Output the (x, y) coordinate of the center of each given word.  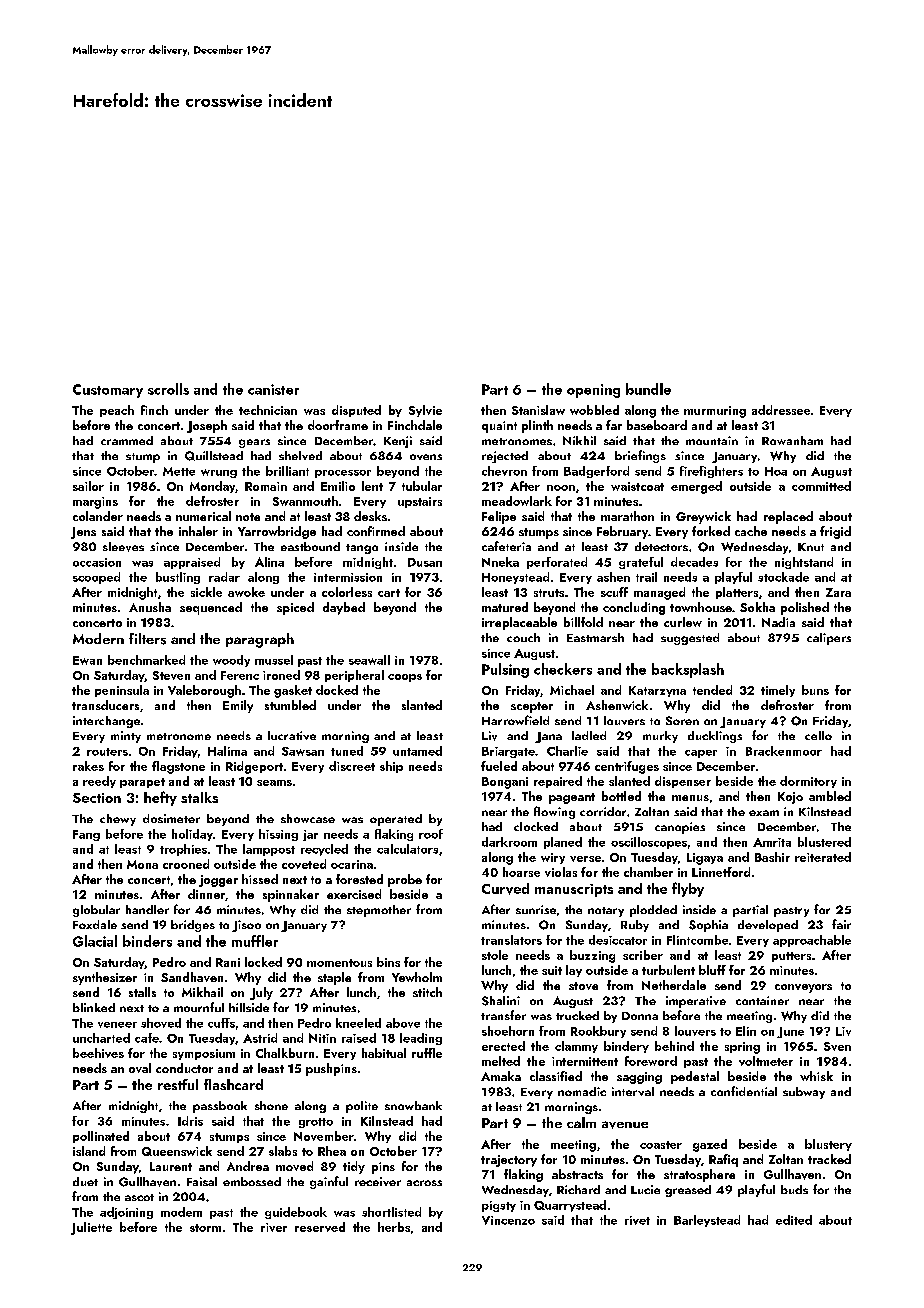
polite (362, 1107)
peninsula (122, 691)
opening (593, 391)
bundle (648, 389)
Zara (838, 592)
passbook (220, 1107)
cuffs (221, 1023)
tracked (829, 1159)
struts (549, 593)
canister (273, 389)
